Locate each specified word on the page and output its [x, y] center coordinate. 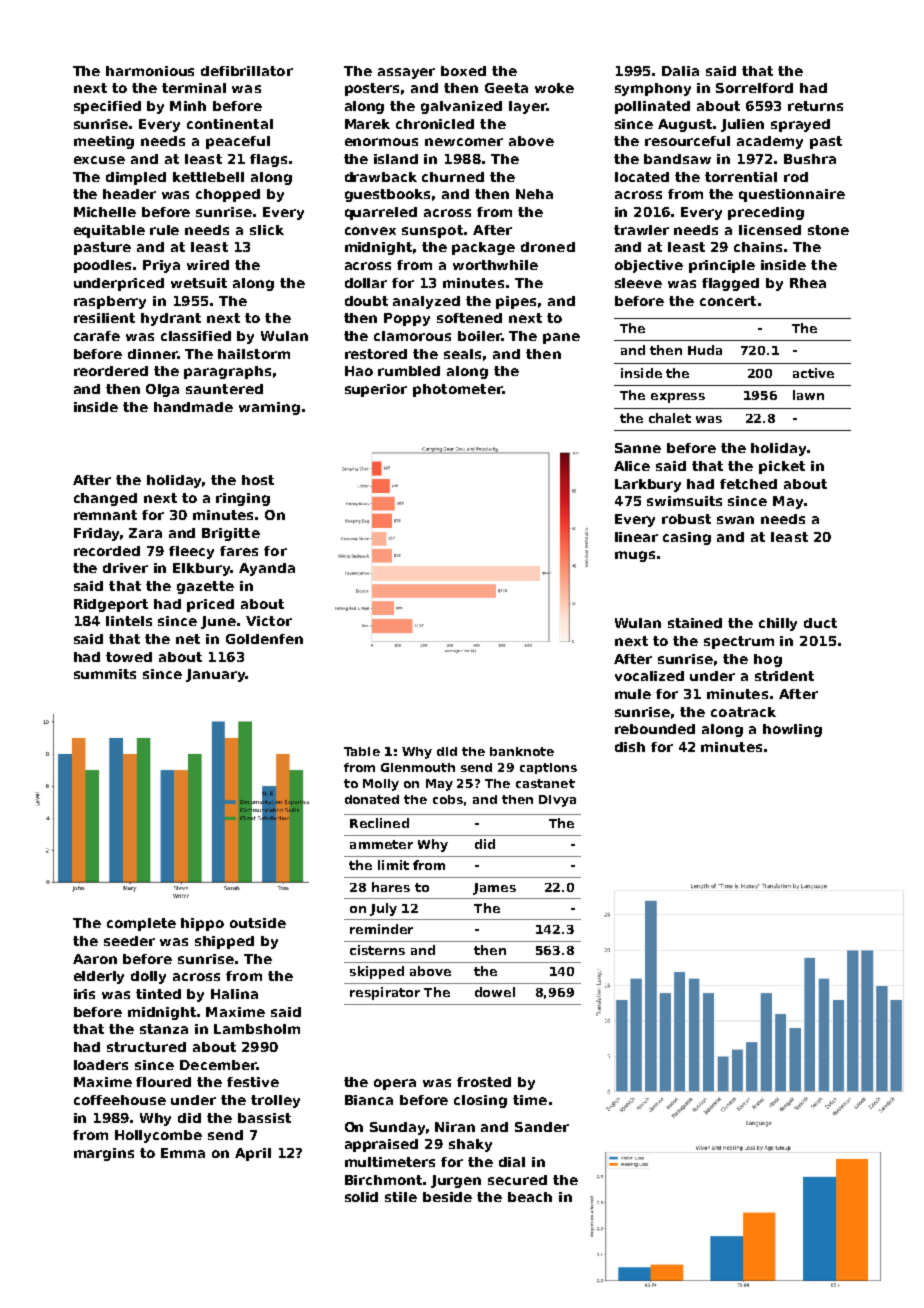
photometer [457, 390]
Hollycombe [158, 1136]
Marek [367, 124]
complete [141, 924]
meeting [104, 142]
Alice [632, 466]
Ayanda [267, 569]
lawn [808, 395]
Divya [557, 801]
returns [815, 106]
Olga [162, 390]
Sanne [638, 448]
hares [391, 887]
